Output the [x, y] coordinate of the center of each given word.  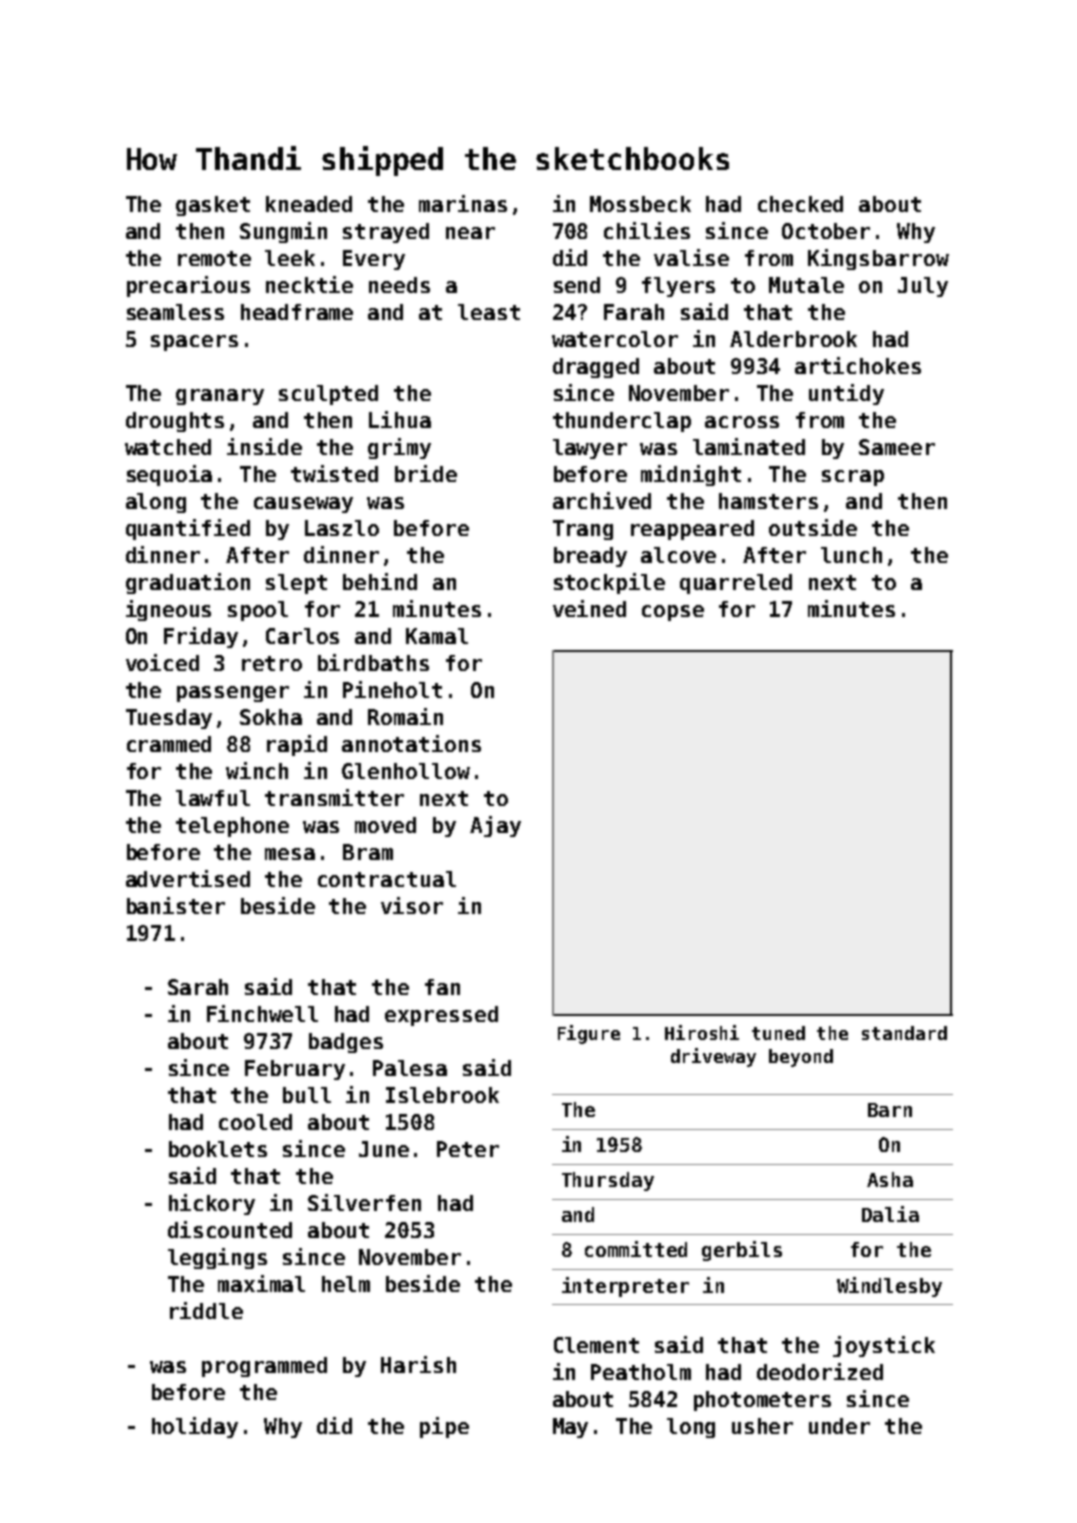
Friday [201, 637]
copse [673, 613]
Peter [468, 1149]
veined [589, 608]
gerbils [742, 1251]
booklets [218, 1149]
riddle [206, 1310]
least [489, 312]
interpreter [625, 1287]
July [923, 287]
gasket [213, 206]
